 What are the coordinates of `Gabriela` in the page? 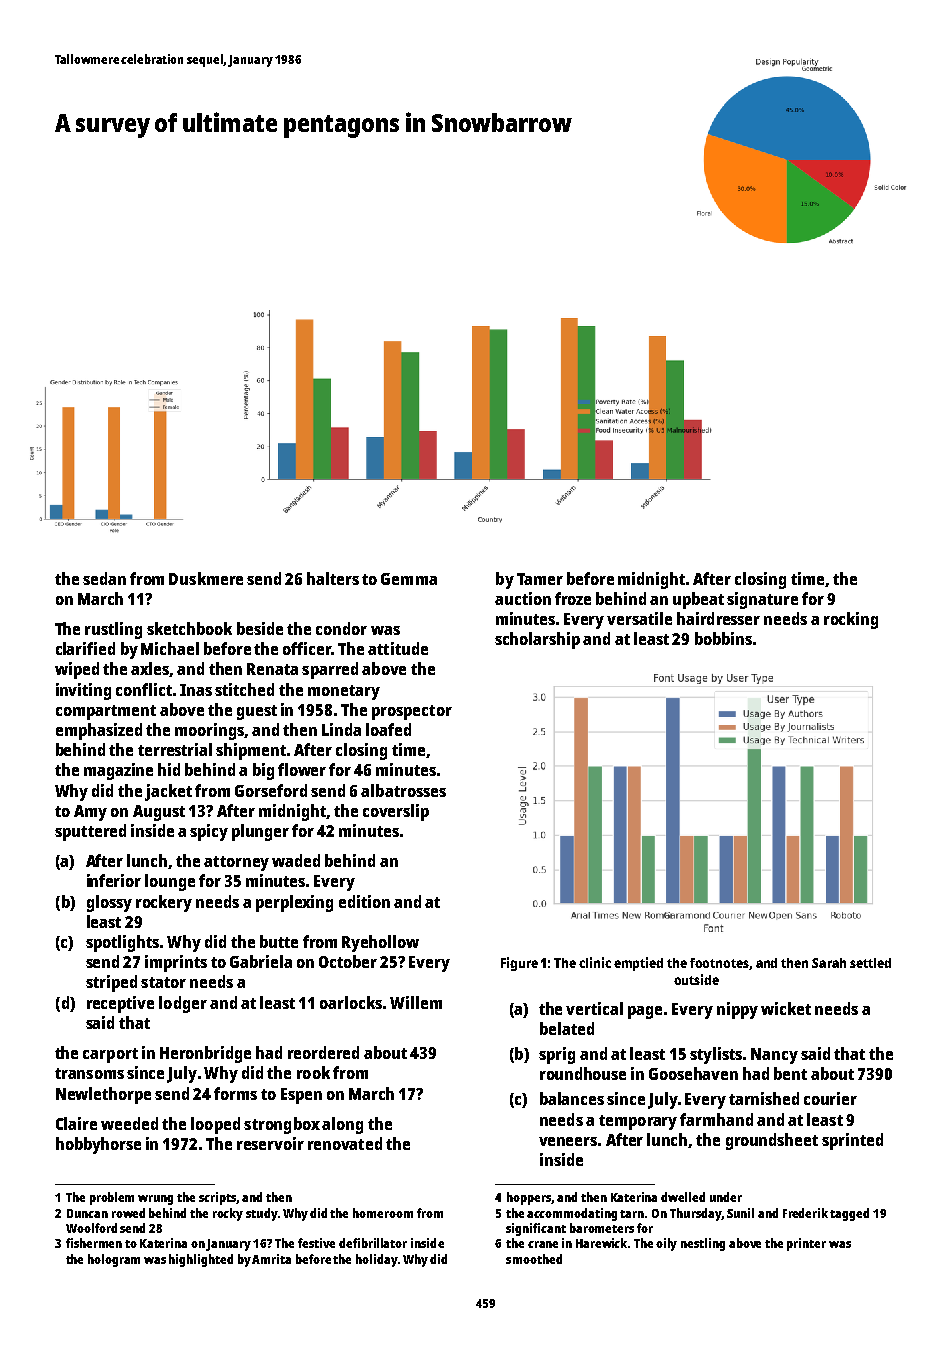 It's located at (261, 961).
